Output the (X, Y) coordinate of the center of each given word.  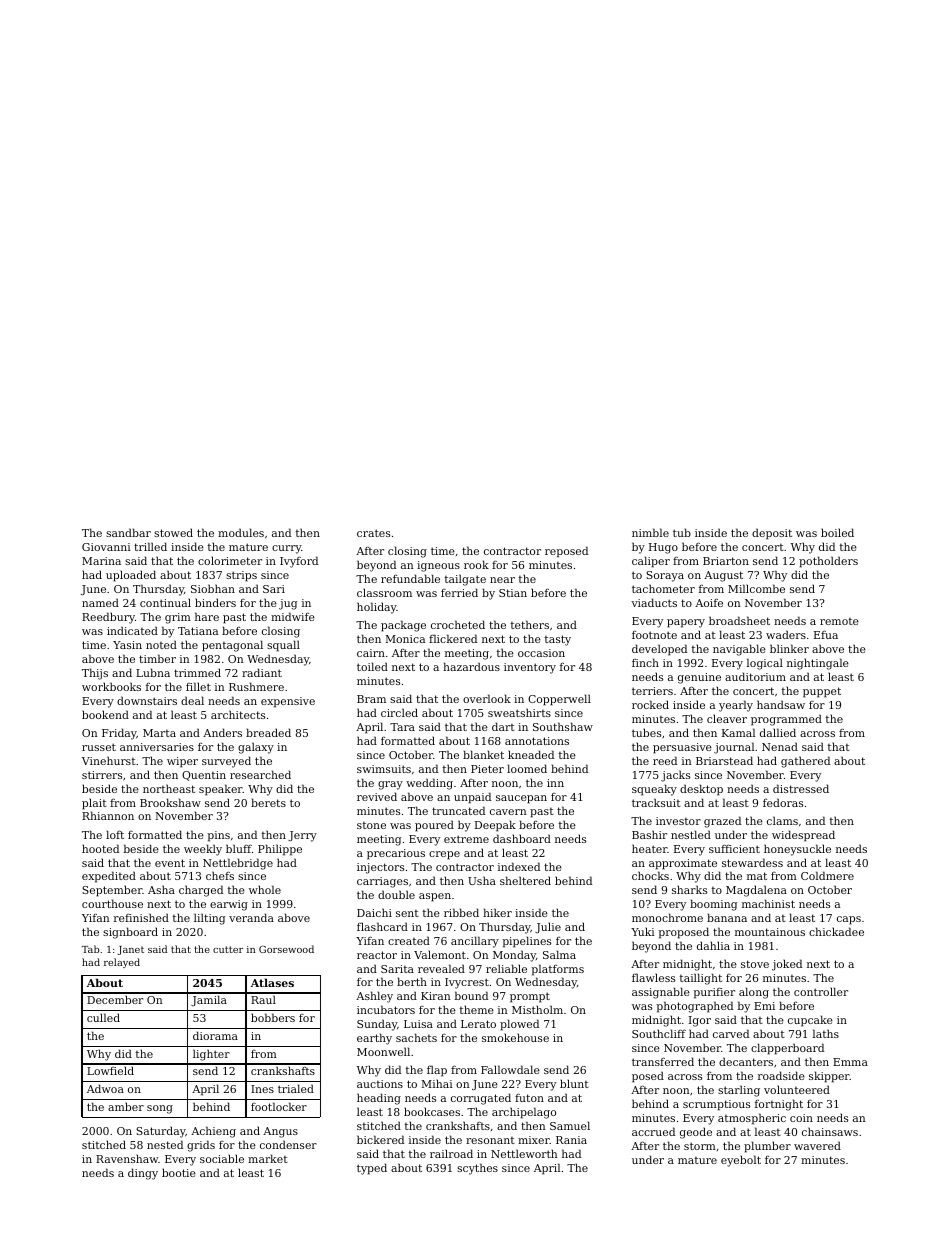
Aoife (709, 603)
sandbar (128, 532)
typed (372, 1169)
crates (373, 533)
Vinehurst (109, 760)
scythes (477, 1169)
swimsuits (384, 769)
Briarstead (724, 760)
